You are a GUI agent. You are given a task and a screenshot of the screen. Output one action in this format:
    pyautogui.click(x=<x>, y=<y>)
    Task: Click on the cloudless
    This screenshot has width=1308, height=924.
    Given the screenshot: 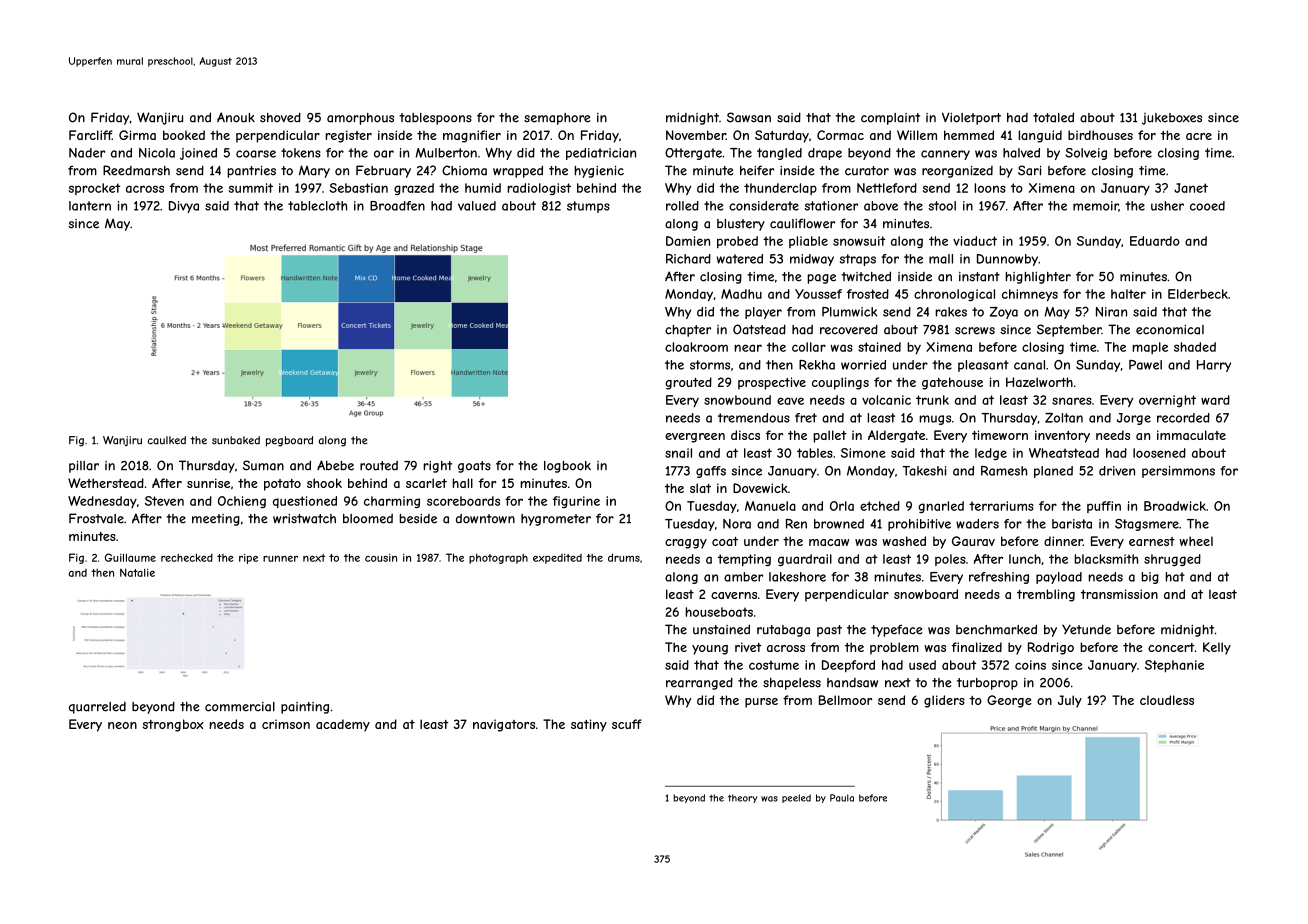 What is the action you would take?
    pyautogui.click(x=1167, y=700)
